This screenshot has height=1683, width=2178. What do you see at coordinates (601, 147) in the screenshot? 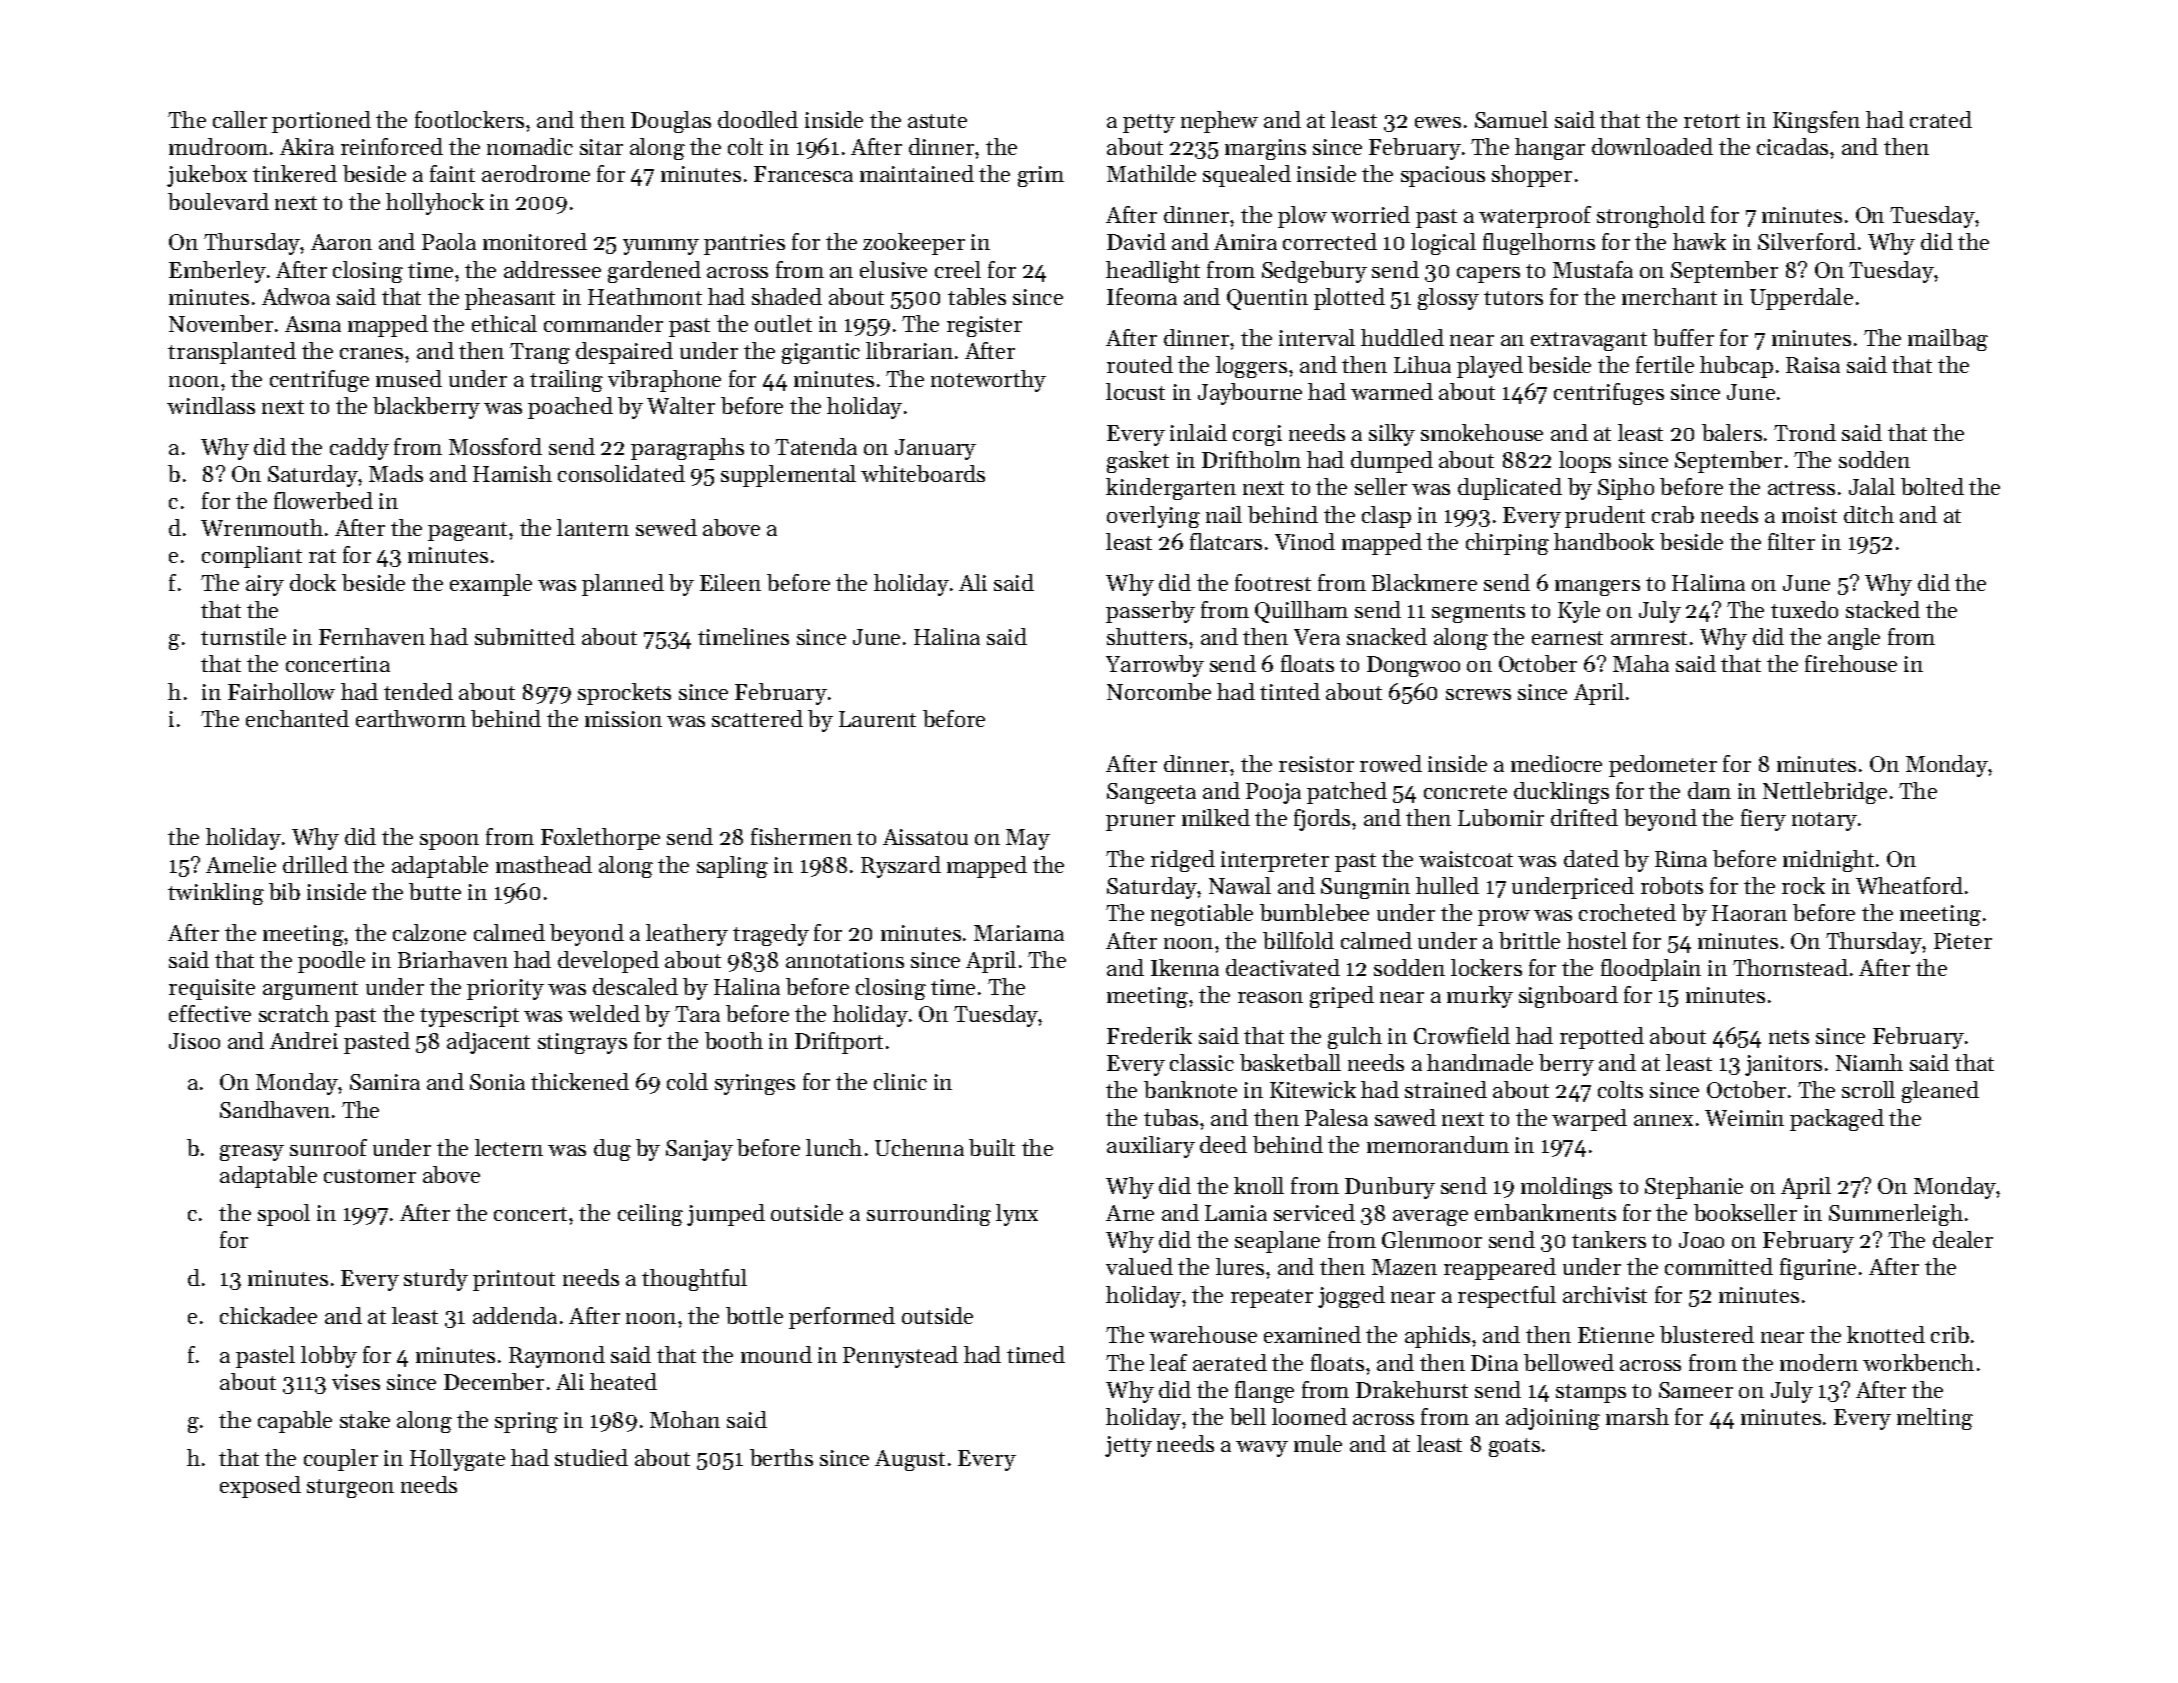
I see `sitar` at bounding box center [601, 147].
